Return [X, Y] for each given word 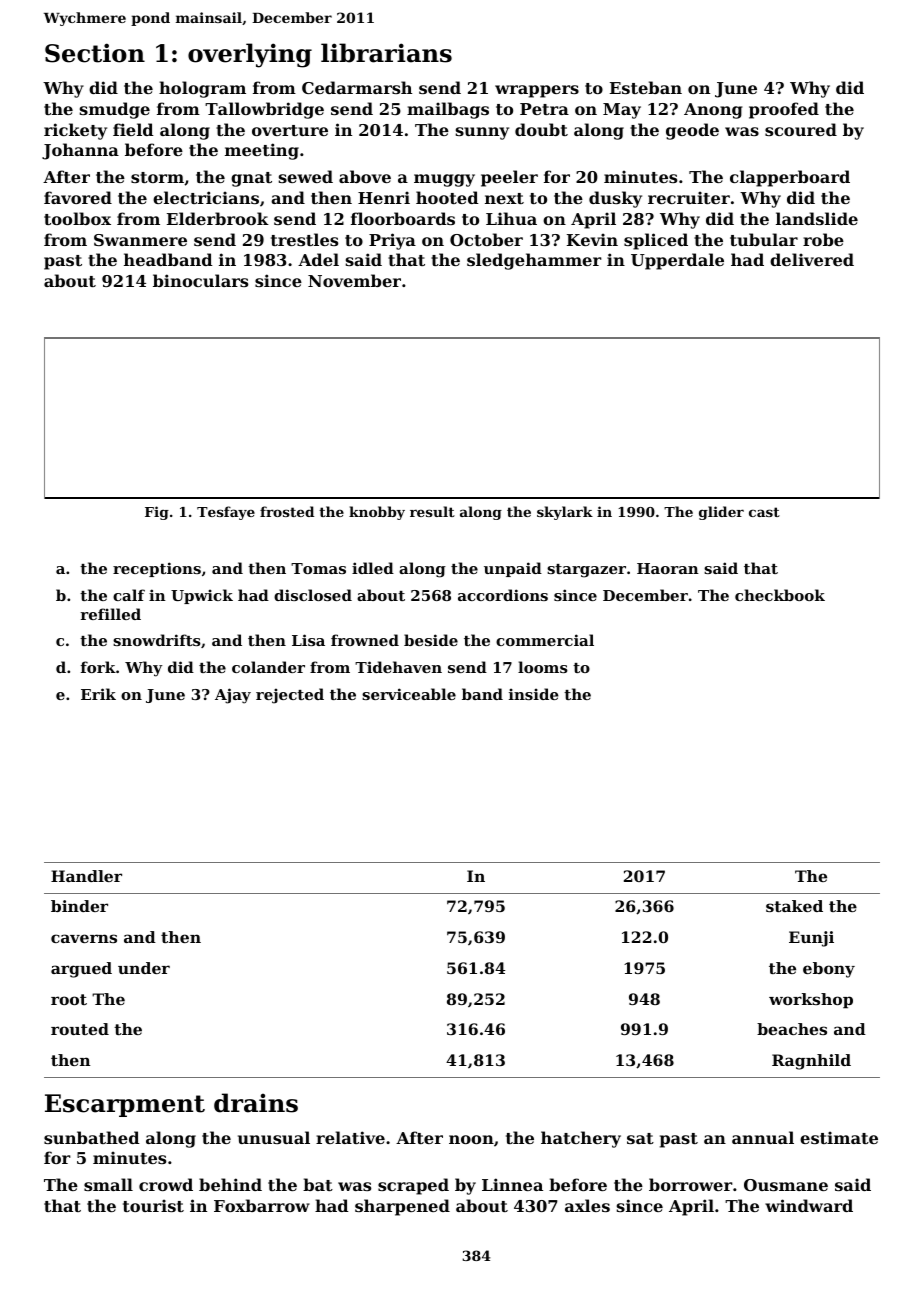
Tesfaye [226, 513]
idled [373, 568]
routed [80, 1029]
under [144, 968]
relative [350, 1137]
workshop [811, 1001]
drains [256, 1103]
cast [764, 512]
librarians [386, 53]
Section [95, 53]
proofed [784, 110]
